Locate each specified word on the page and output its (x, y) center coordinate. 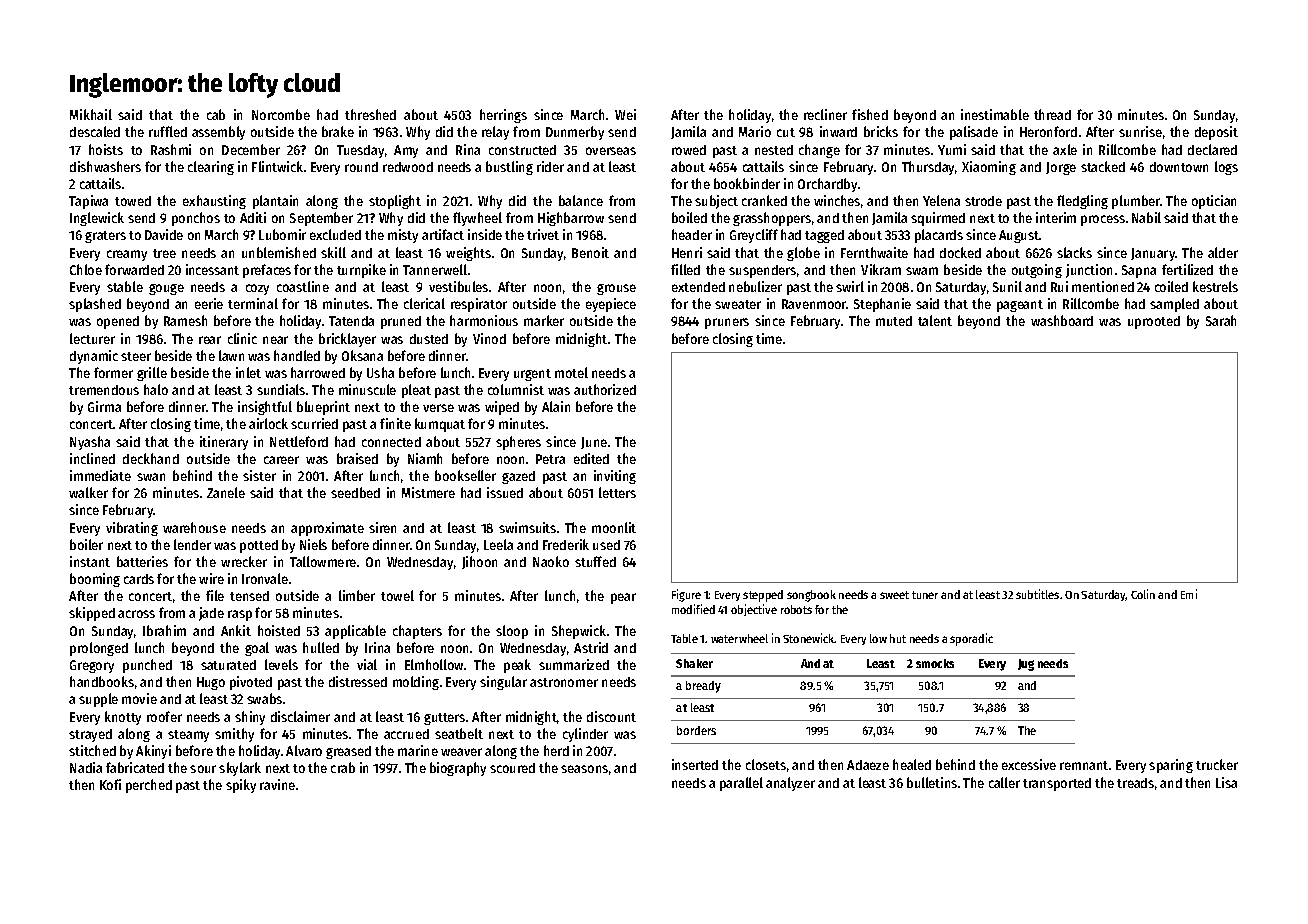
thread (1052, 114)
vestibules (458, 286)
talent (935, 320)
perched (149, 786)
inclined (92, 458)
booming (95, 580)
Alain (556, 406)
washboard (1062, 320)
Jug (1026, 665)
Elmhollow (434, 664)
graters (105, 237)
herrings (503, 116)
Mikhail (91, 114)
